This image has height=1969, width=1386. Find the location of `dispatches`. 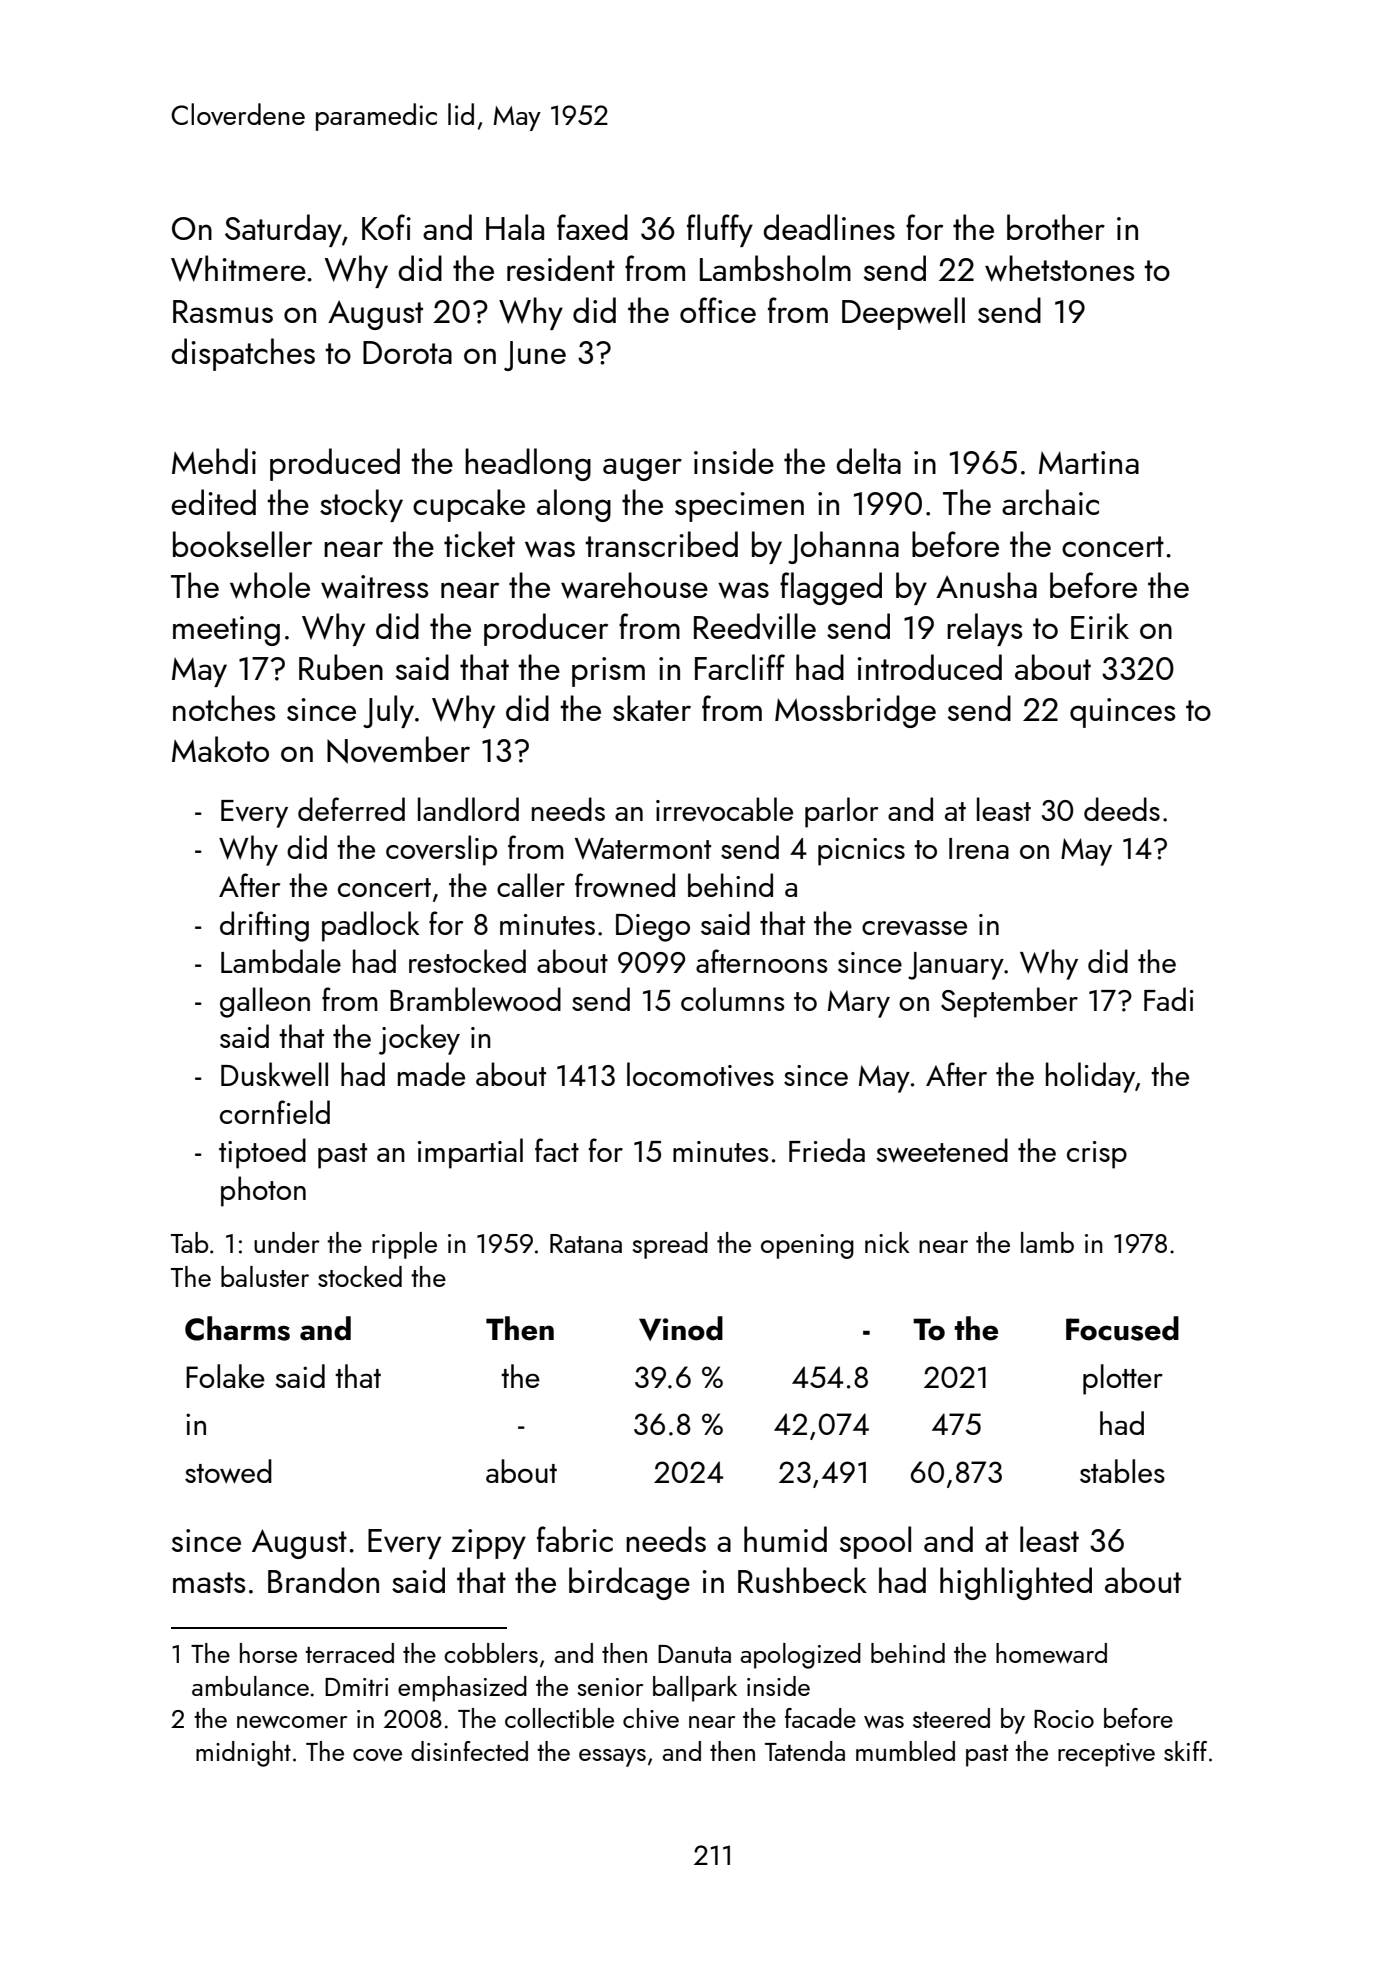

dispatches is located at coordinates (243, 354).
